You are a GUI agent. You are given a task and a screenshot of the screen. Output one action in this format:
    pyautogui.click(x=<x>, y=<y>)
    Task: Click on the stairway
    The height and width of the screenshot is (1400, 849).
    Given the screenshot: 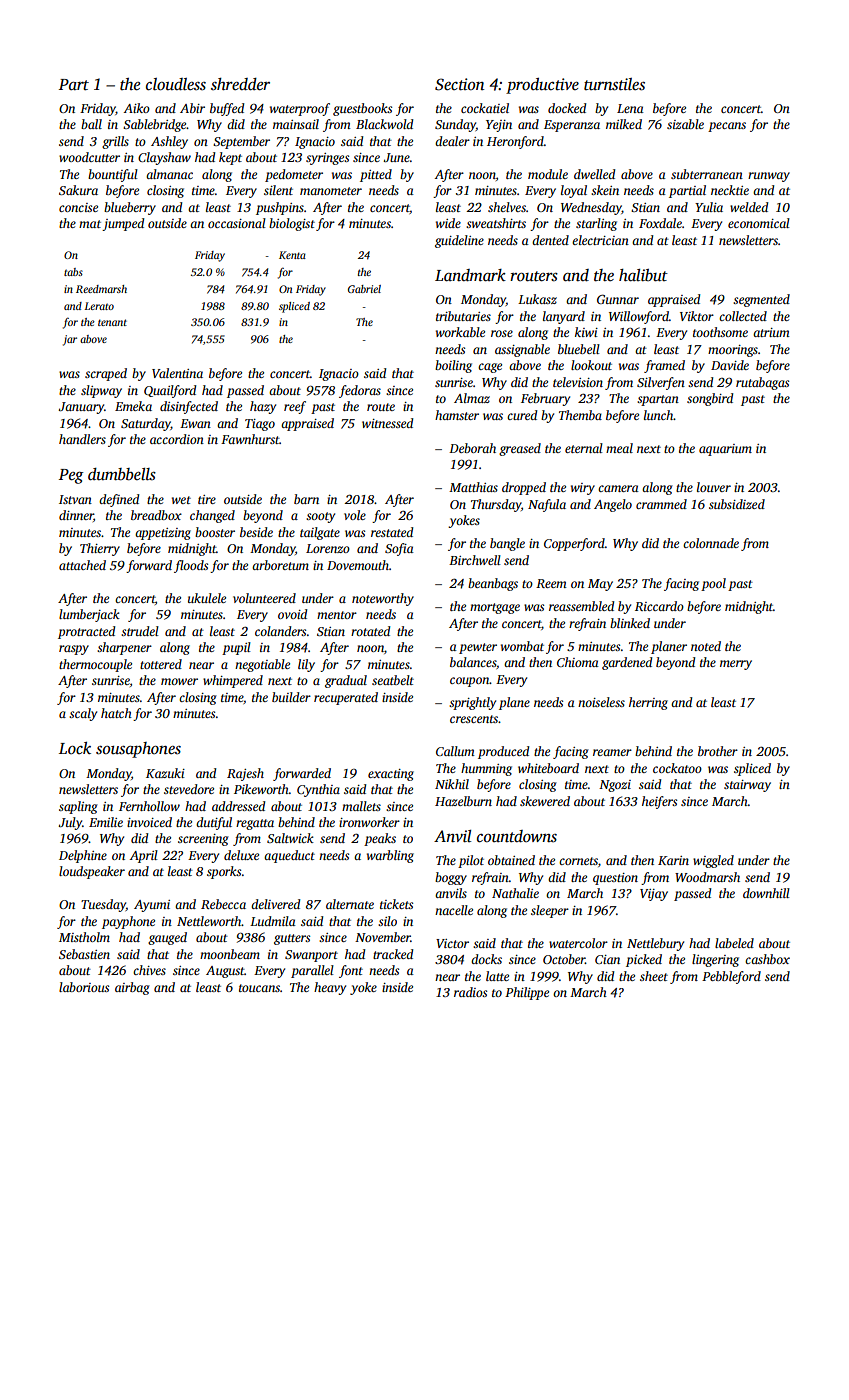 What is the action you would take?
    pyautogui.click(x=747, y=786)
